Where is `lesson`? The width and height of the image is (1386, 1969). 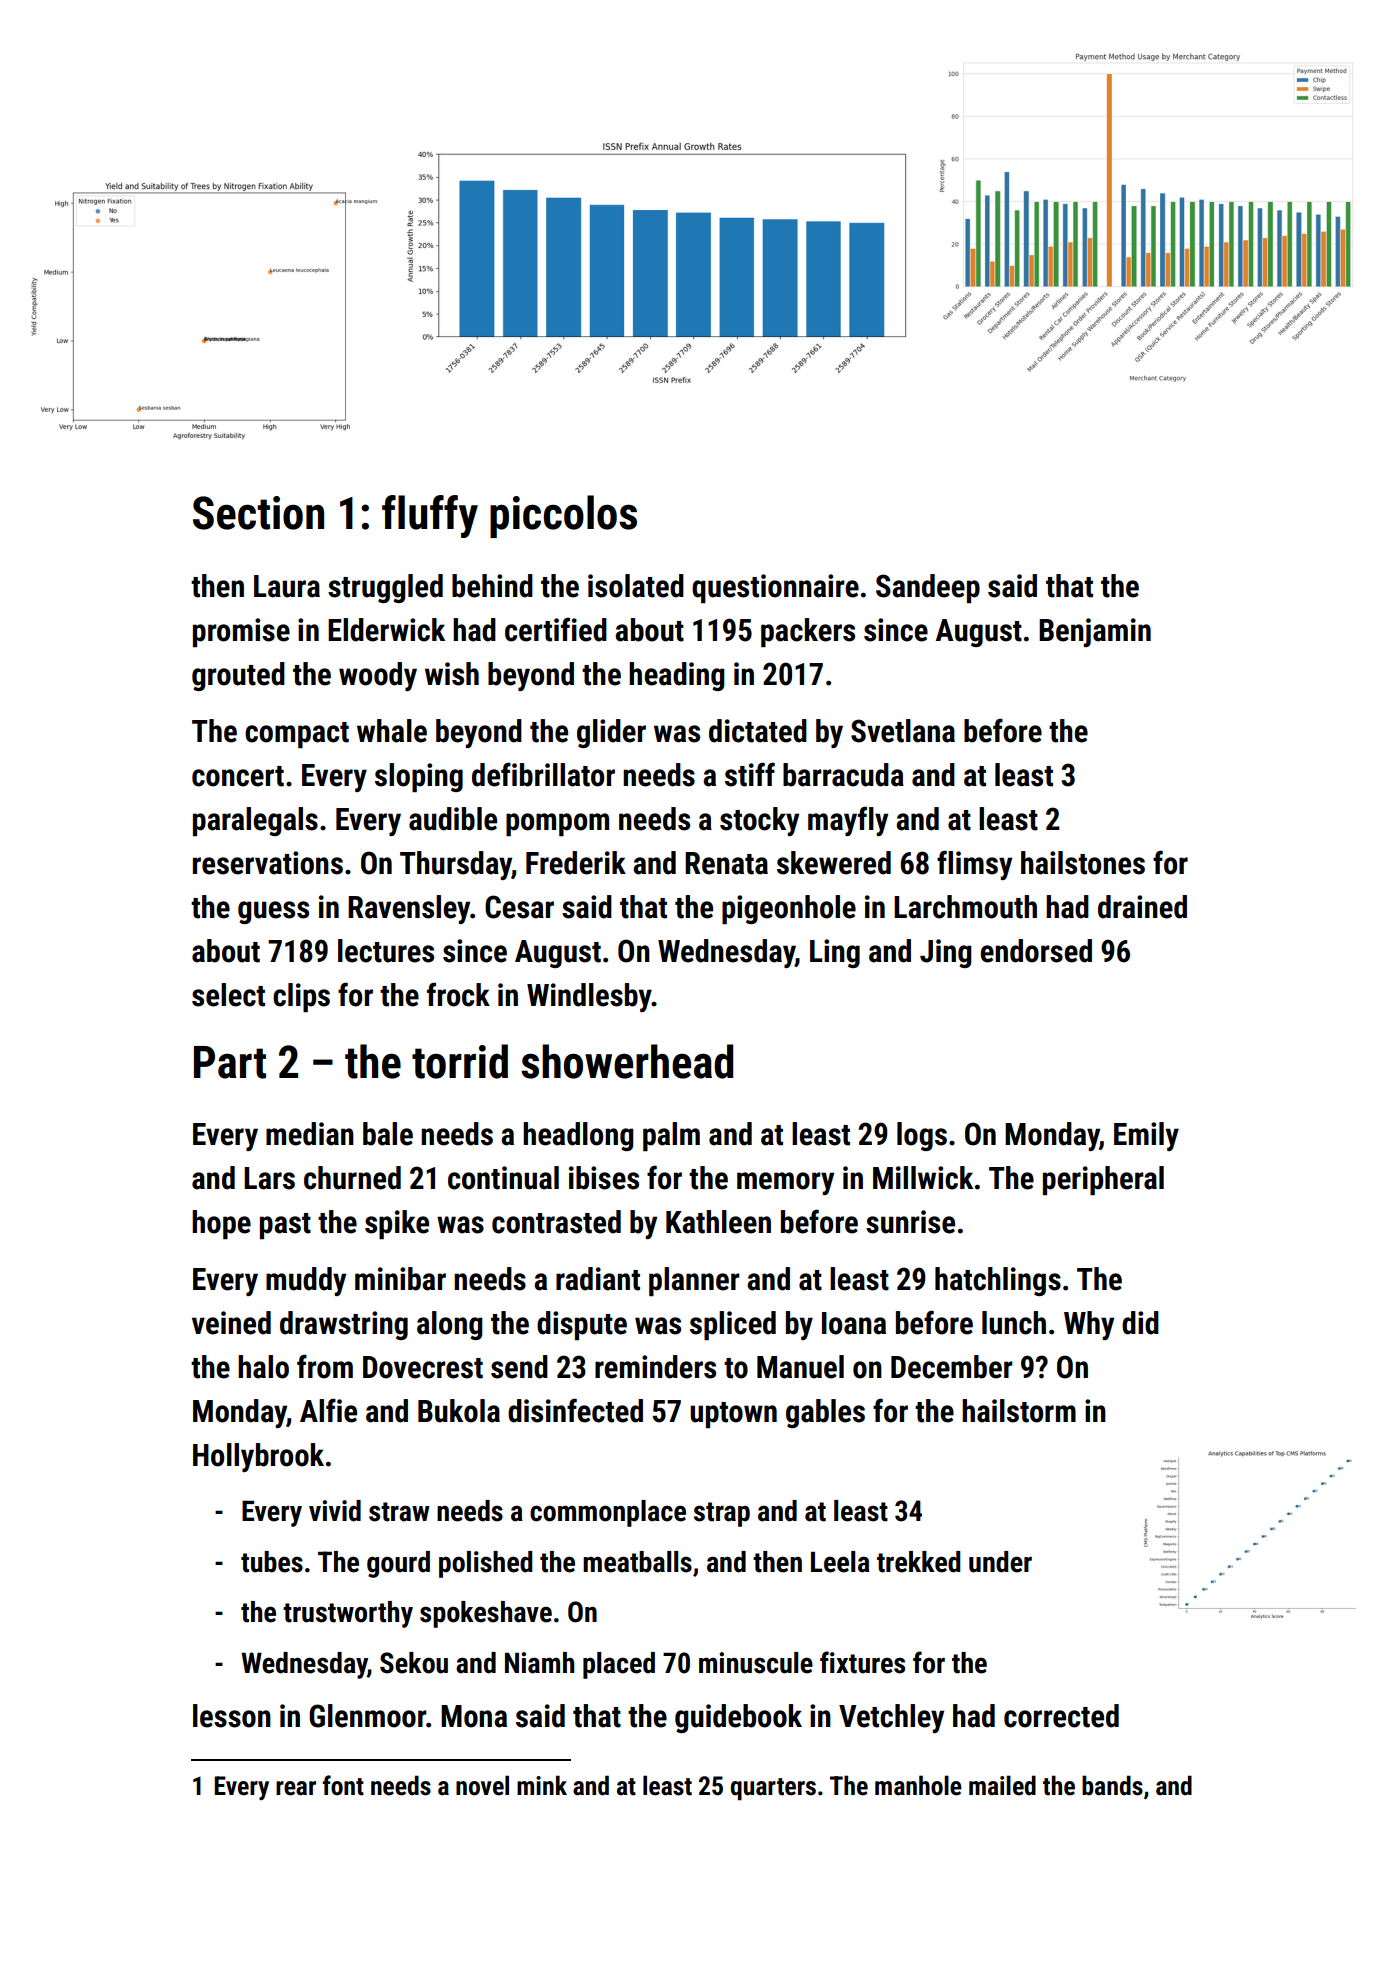
lesson is located at coordinates (232, 1716).
